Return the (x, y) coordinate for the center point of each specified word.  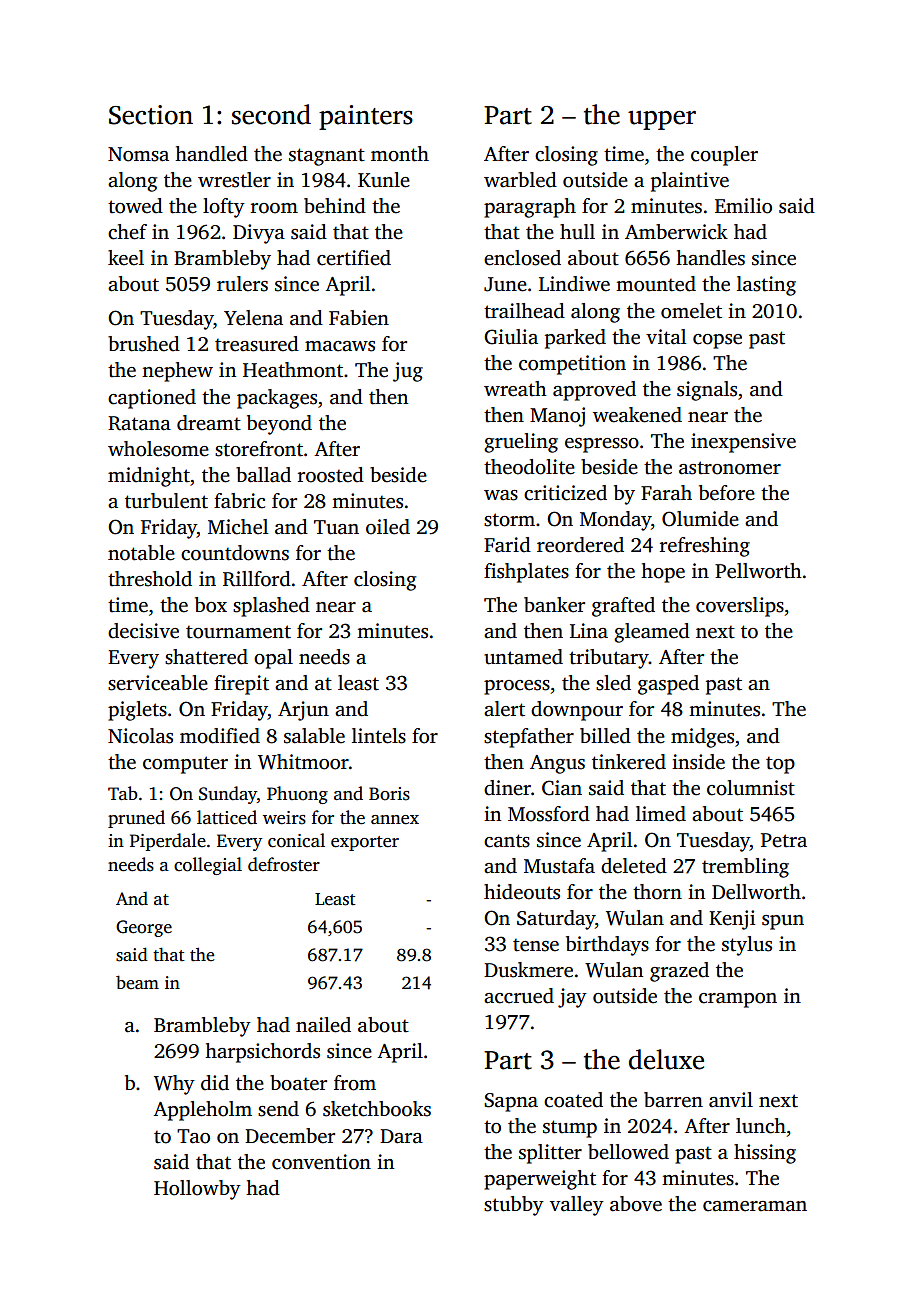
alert (504, 709)
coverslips (740, 607)
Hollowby (197, 1190)
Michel (238, 527)
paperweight (540, 1180)
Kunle (384, 180)
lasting (766, 286)
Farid (507, 545)
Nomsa (138, 154)
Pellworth (758, 571)
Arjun (303, 711)
